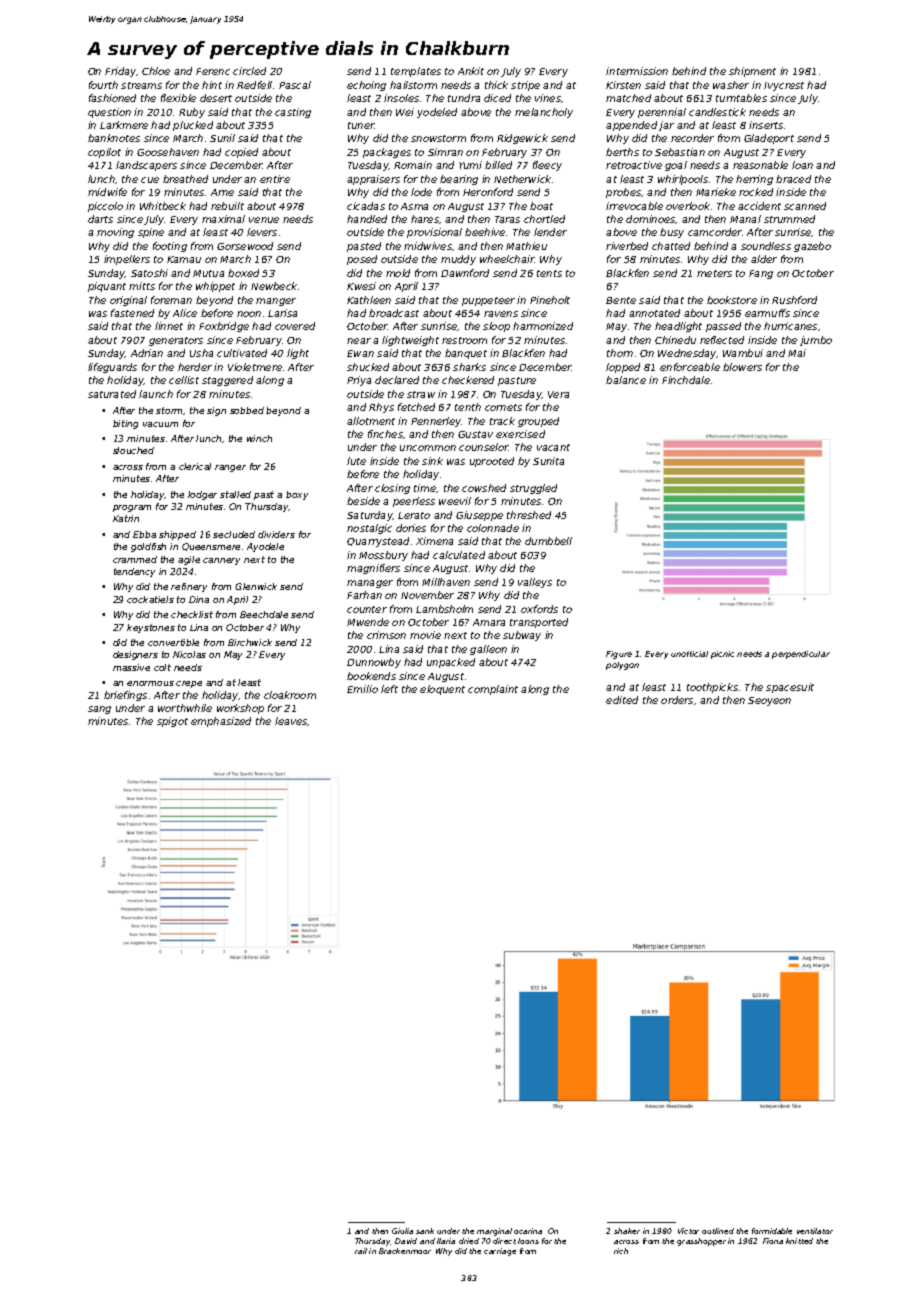 The height and width of the image is (1308, 924). Describe the element at coordinates (189, 560) in the image. I see `agile` at that location.
